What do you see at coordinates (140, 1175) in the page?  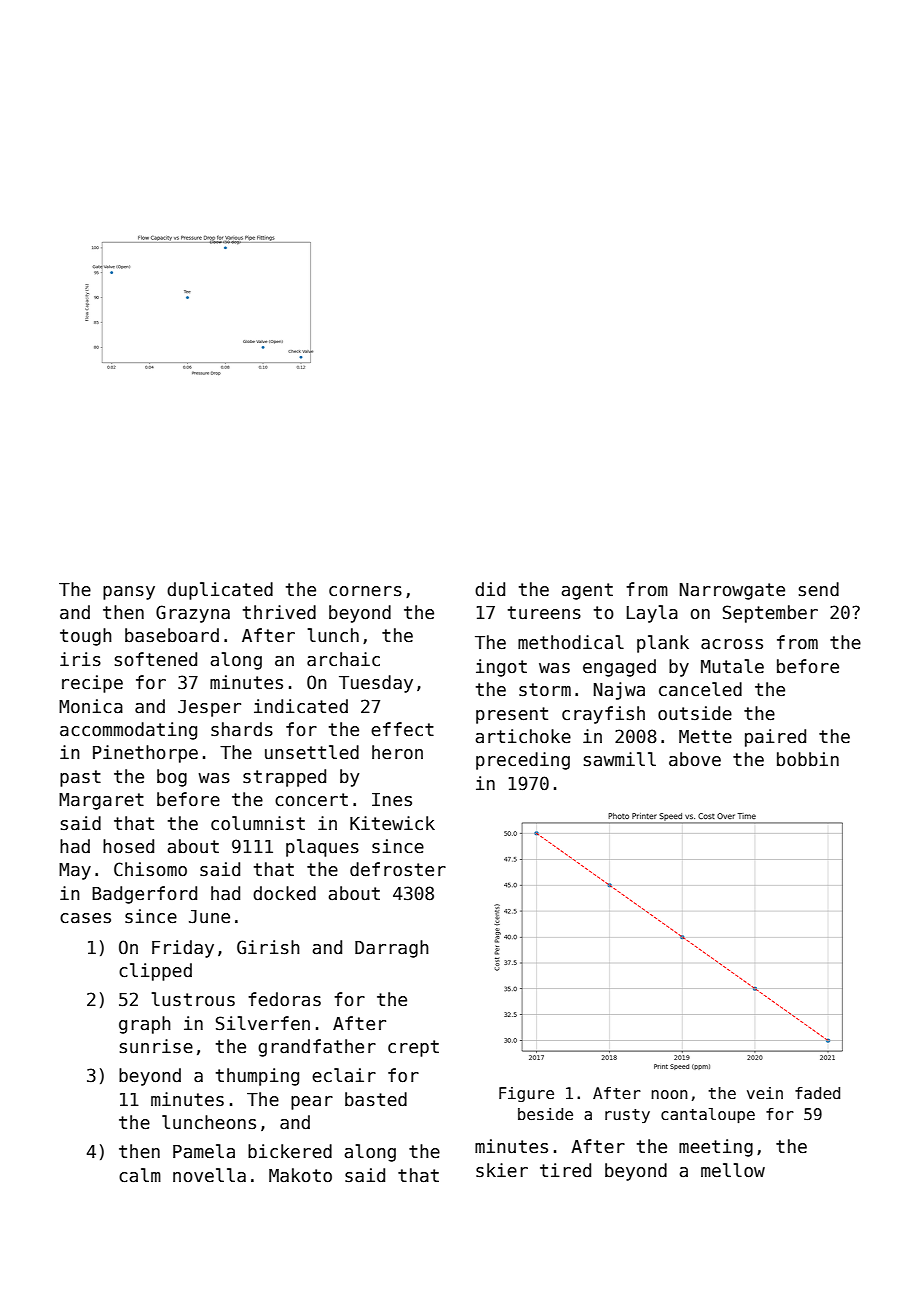 I see `calm` at bounding box center [140, 1175].
